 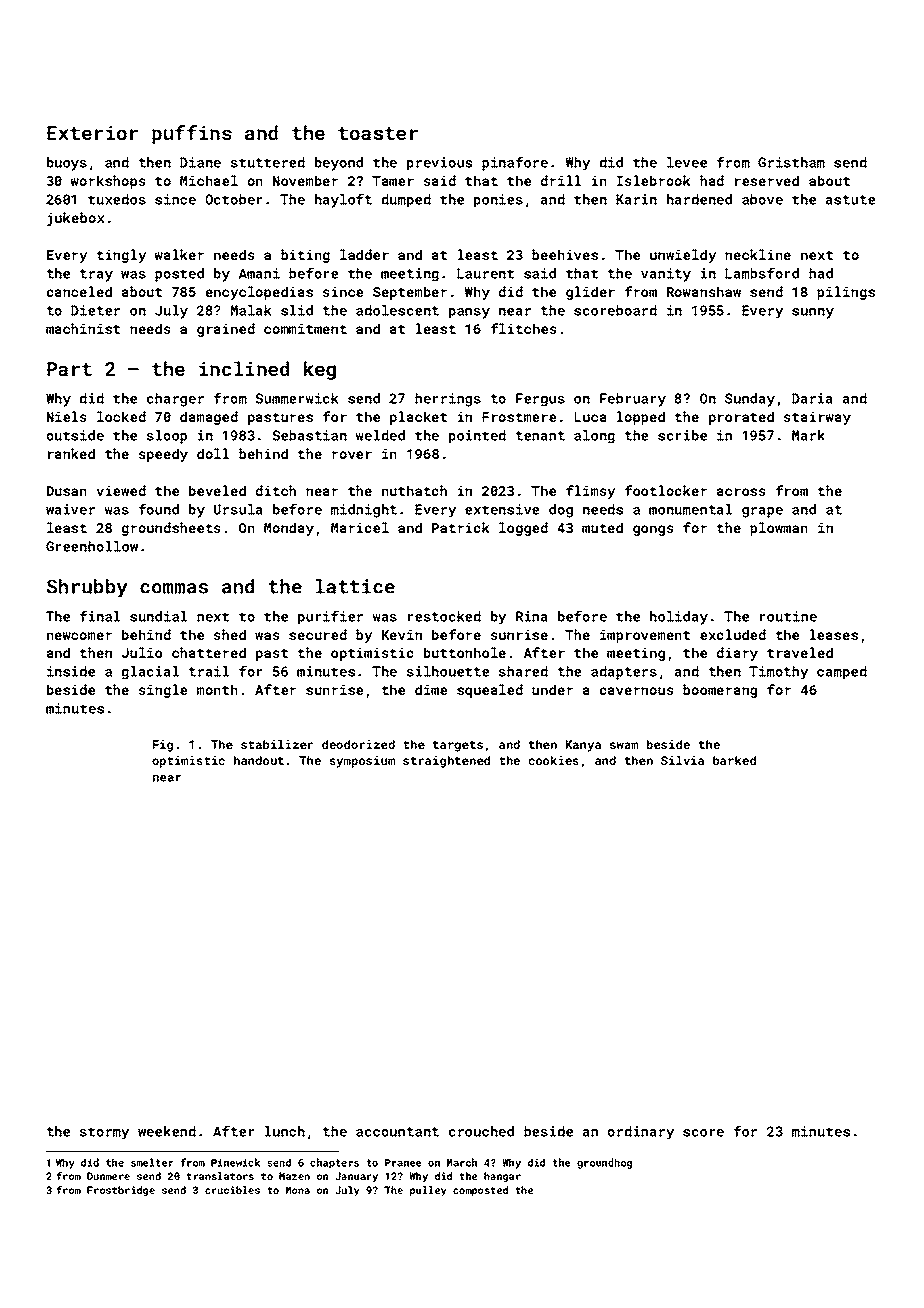 I want to click on beveled, so click(x=217, y=490).
